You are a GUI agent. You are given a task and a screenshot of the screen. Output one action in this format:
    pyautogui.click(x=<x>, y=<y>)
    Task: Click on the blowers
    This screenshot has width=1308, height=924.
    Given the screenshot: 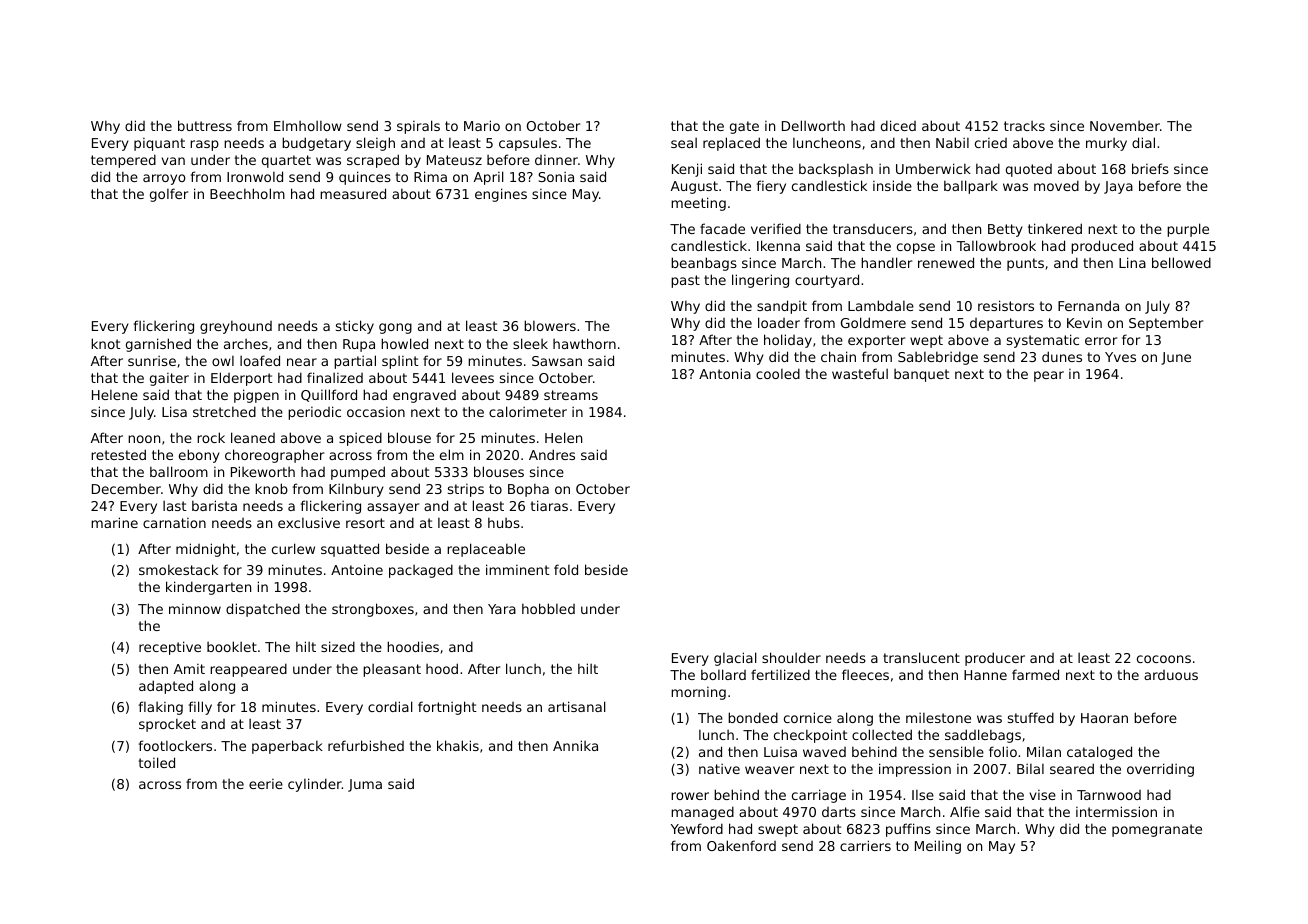 What is the action you would take?
    pyautogui.click(x=550, y=325)
